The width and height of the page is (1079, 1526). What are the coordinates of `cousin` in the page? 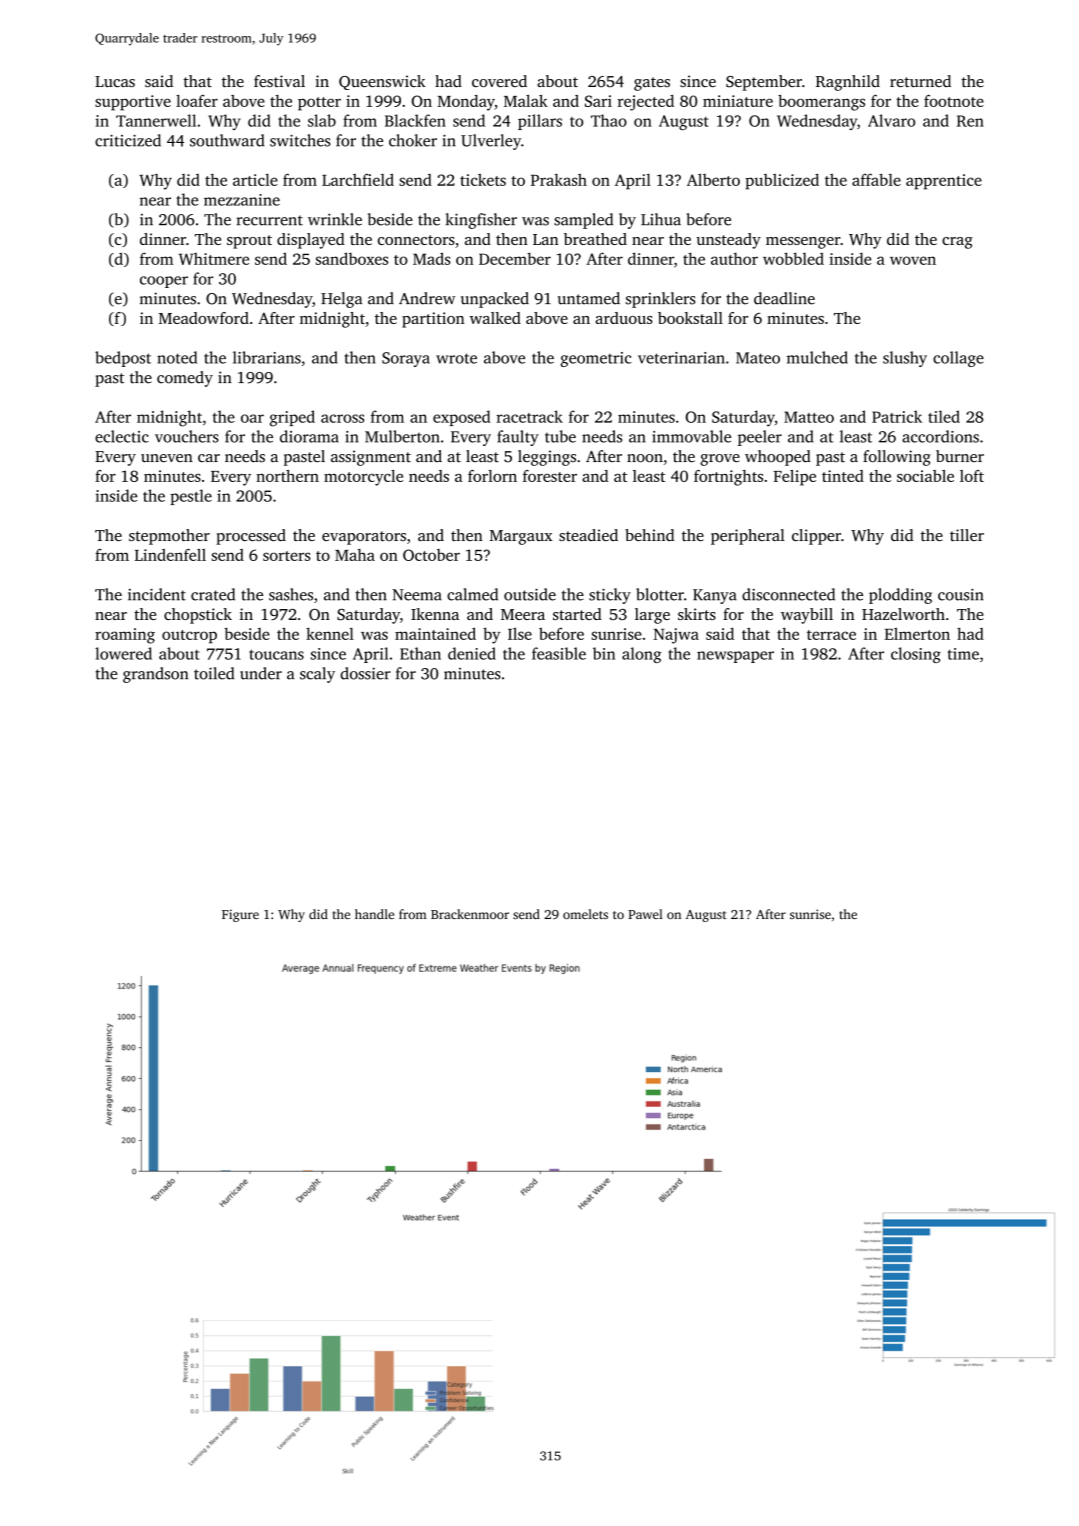 It's located at (961, 595).
